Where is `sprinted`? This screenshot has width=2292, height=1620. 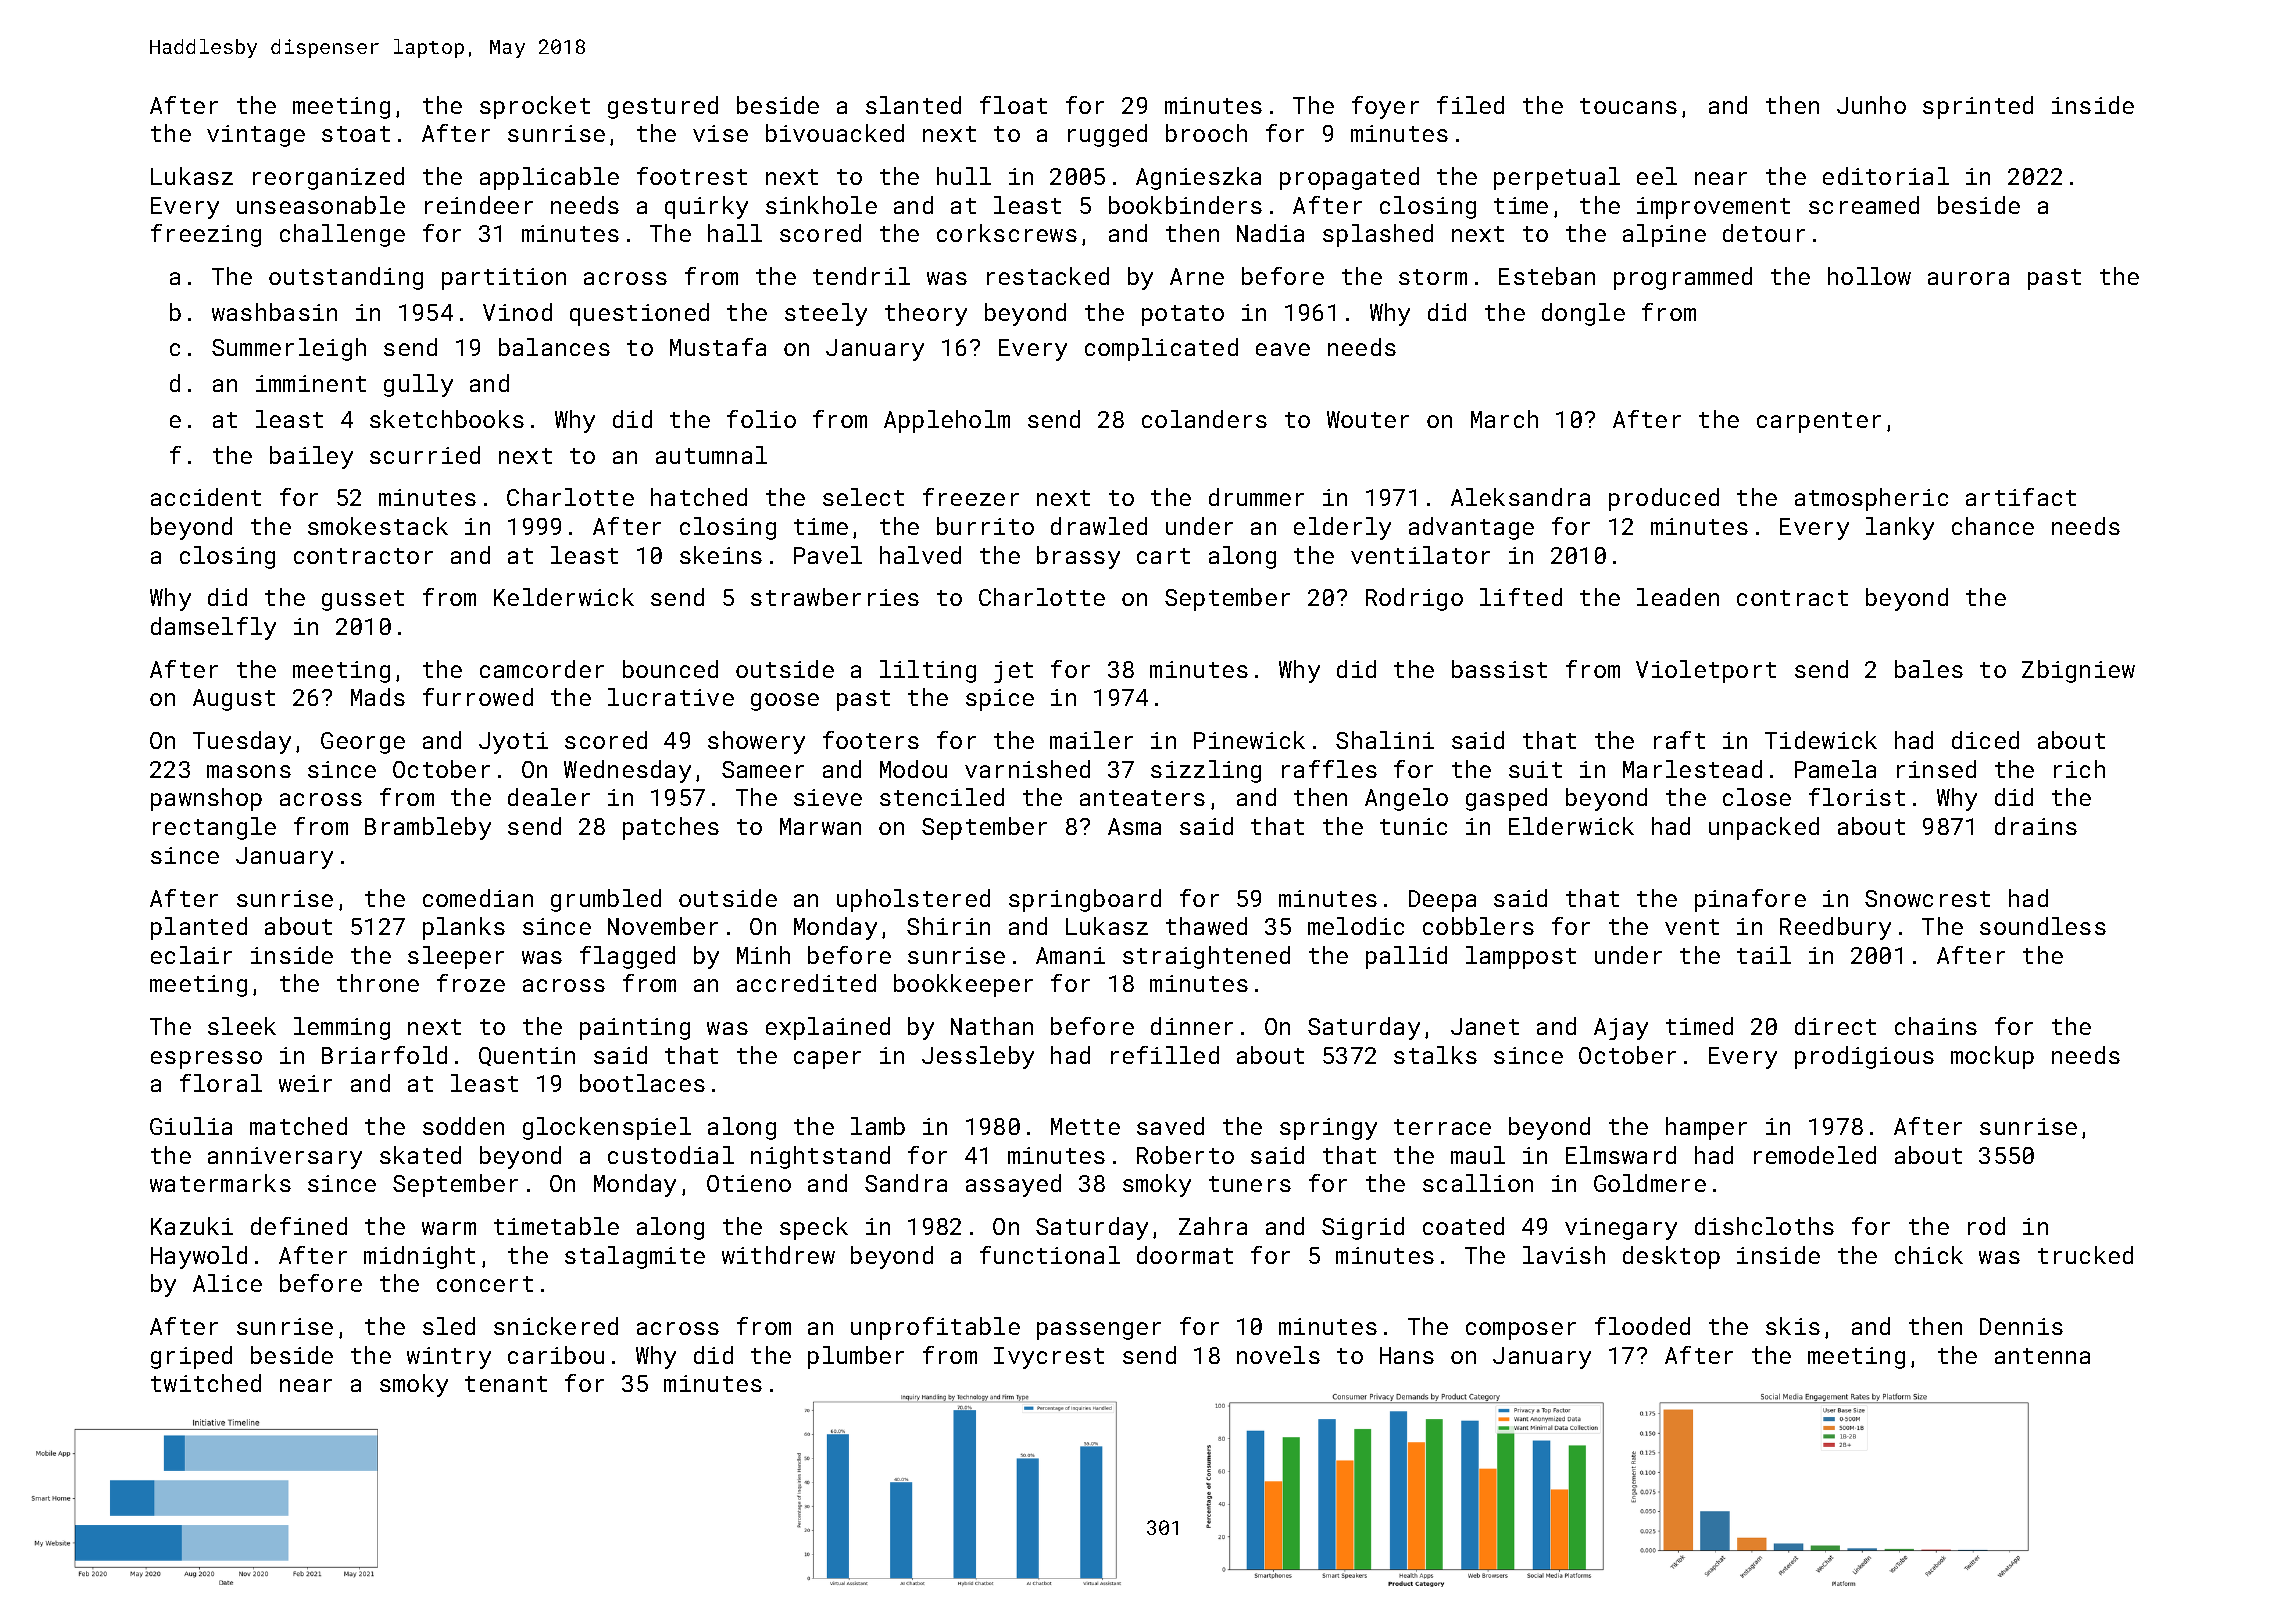
sprinted is located at coordinates (1978, 107).
